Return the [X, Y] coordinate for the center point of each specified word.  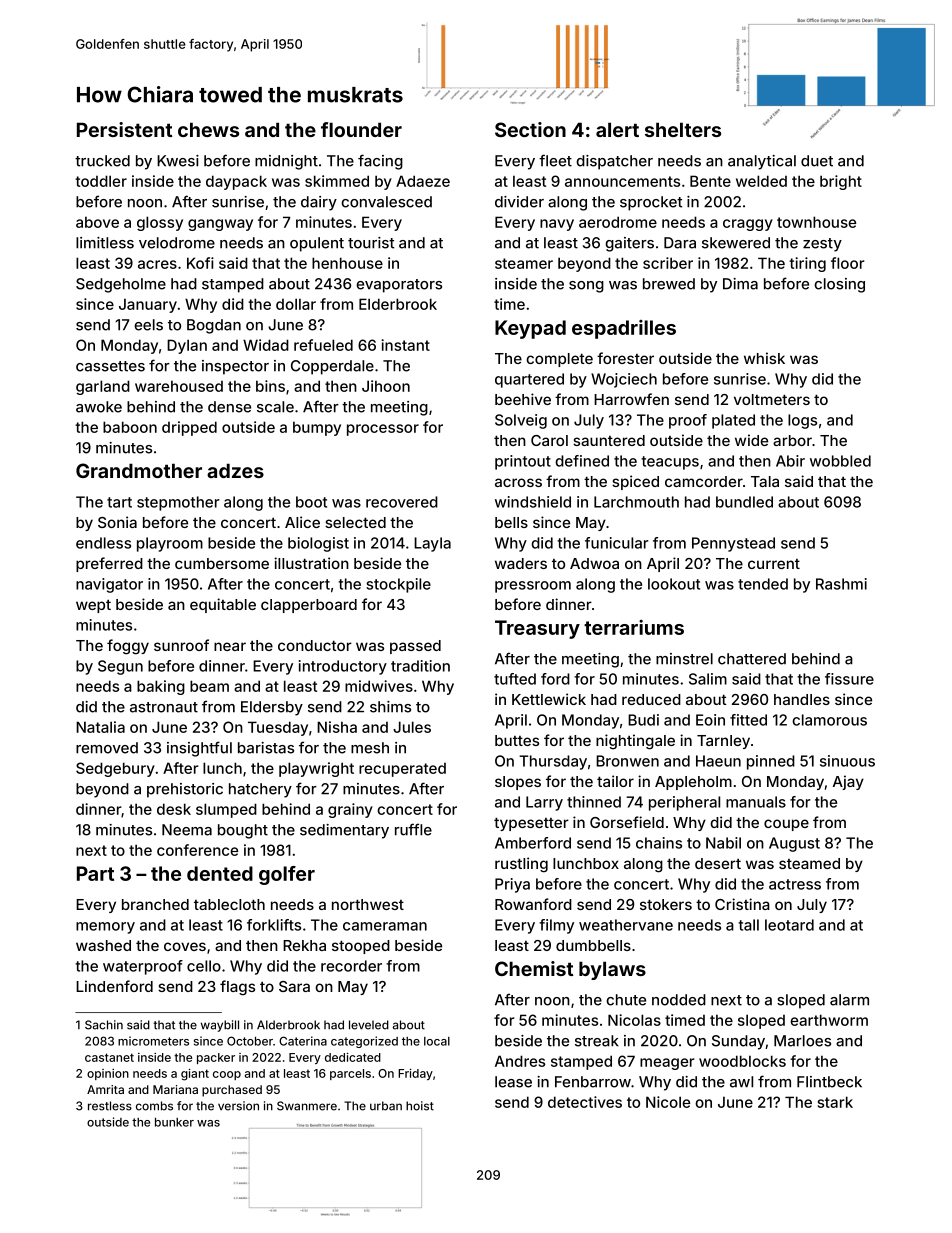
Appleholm [693, 783]
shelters [683, 129]
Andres [520, 1061]
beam [209, 686]
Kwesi [178, 161]
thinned [594, 802]
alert [617, 129]
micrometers [153, 1041]
